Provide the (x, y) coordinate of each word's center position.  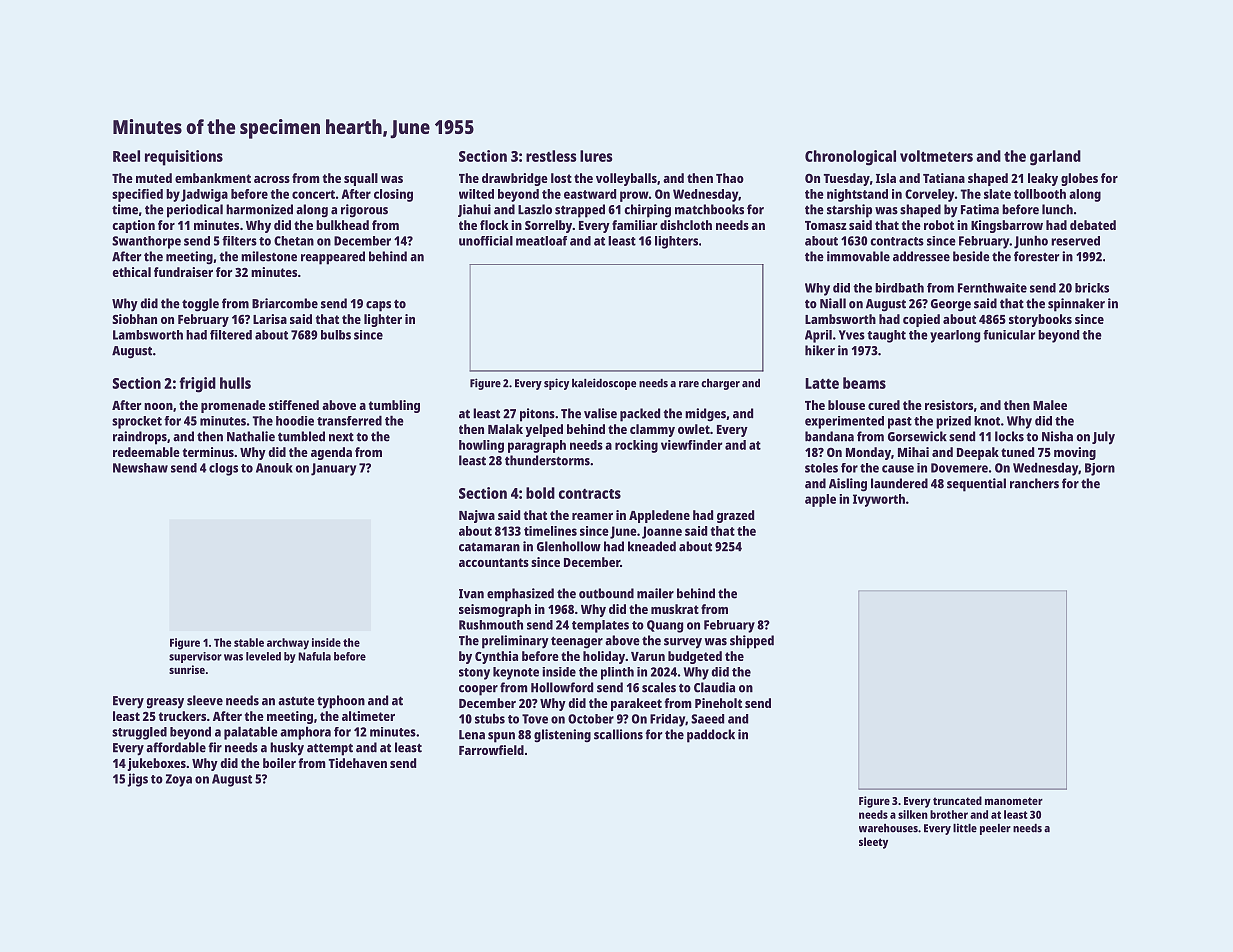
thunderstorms (547, 460)
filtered (231, 335)
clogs (223, 469)
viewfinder (691, 445)
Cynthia (496, 657)
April (818, 336)
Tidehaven (358, 763)
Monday (868, 453)
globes (1079, 179)
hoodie (295, 421)
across (272, 179)
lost (561, 178)
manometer (1014, 801)
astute (296, 701)
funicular (1009, 335)
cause (898, 469)
